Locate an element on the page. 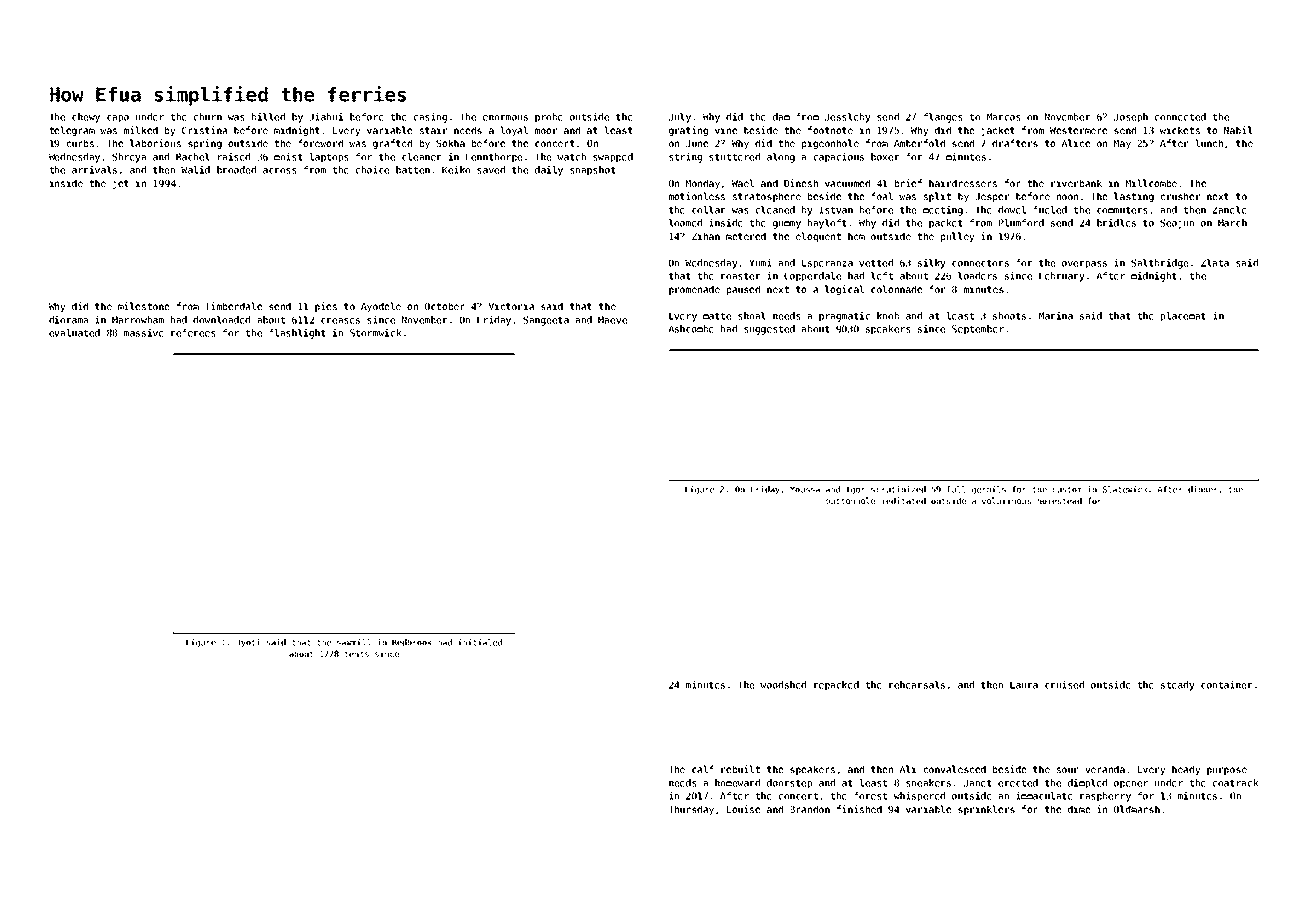 This document has height=924, width=1308. sawmill is located at coordinates (354, 642).
